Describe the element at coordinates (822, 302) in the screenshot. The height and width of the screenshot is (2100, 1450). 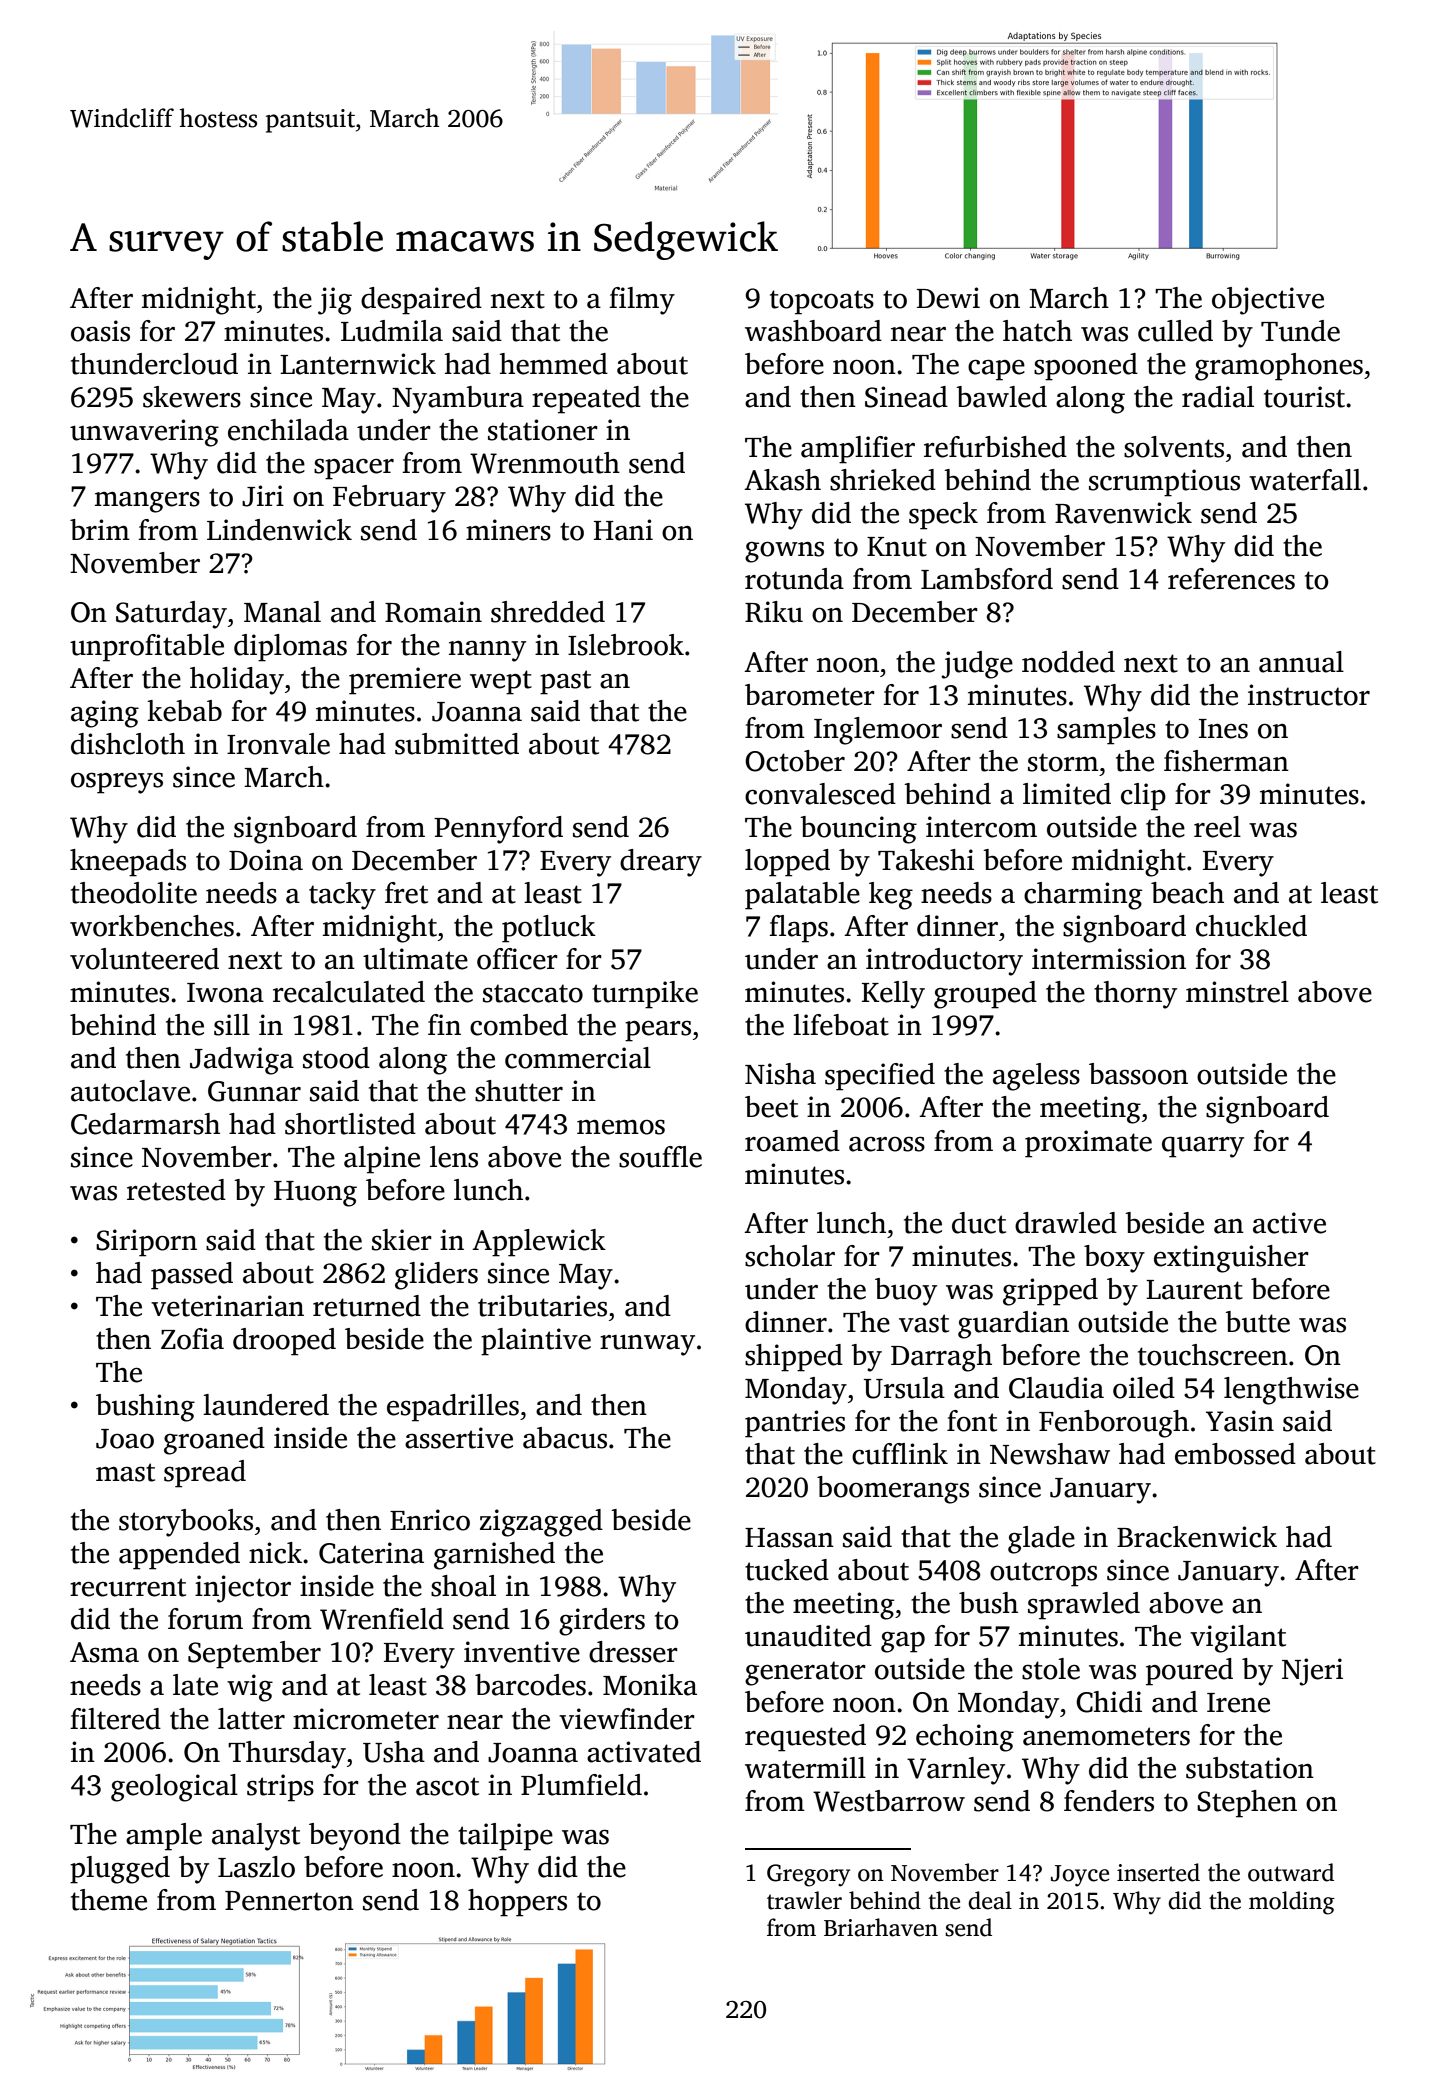
I see `topcoats` at that location.
